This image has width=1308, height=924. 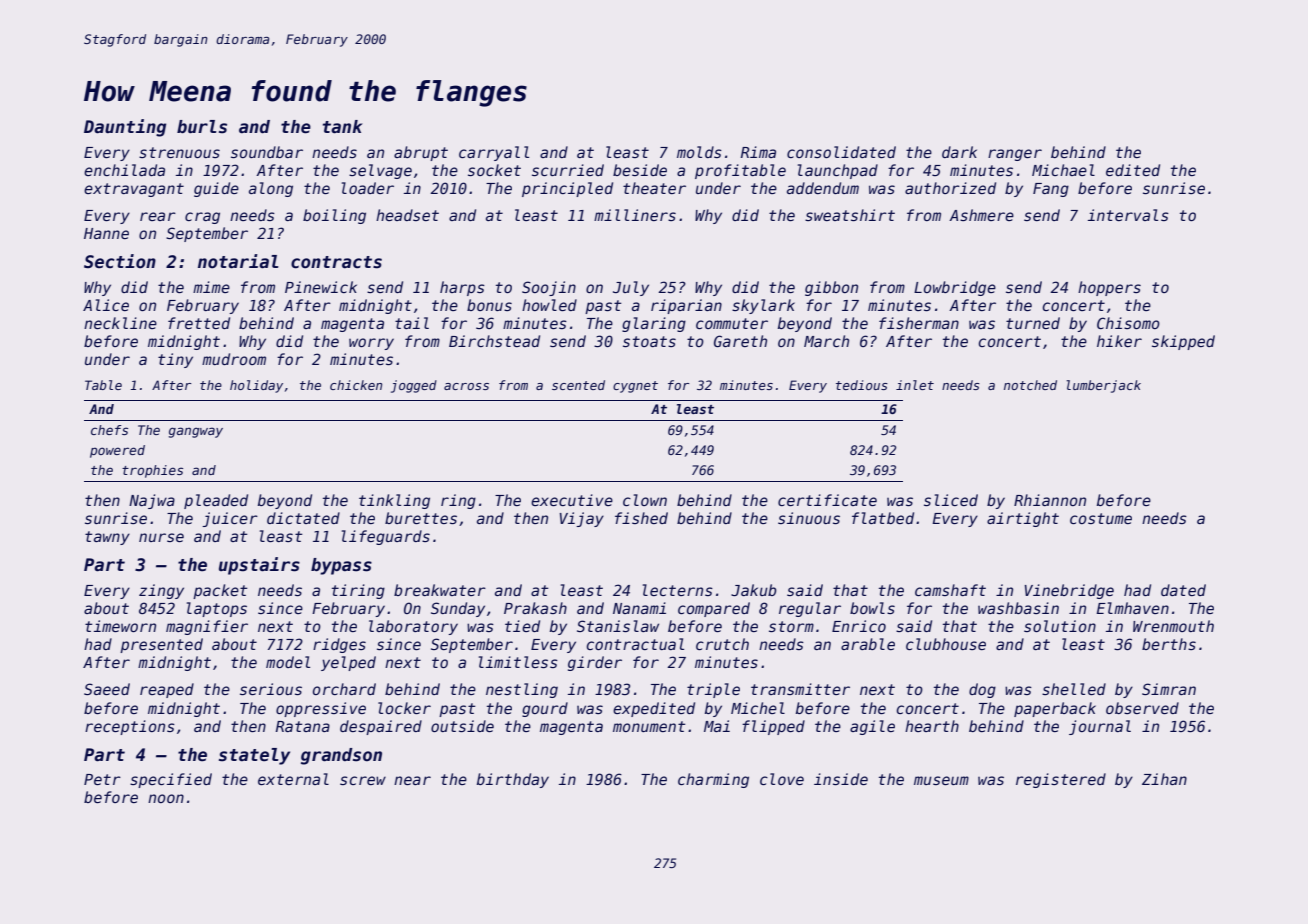 I want to click on tiny, so click(x=175, y=360).
